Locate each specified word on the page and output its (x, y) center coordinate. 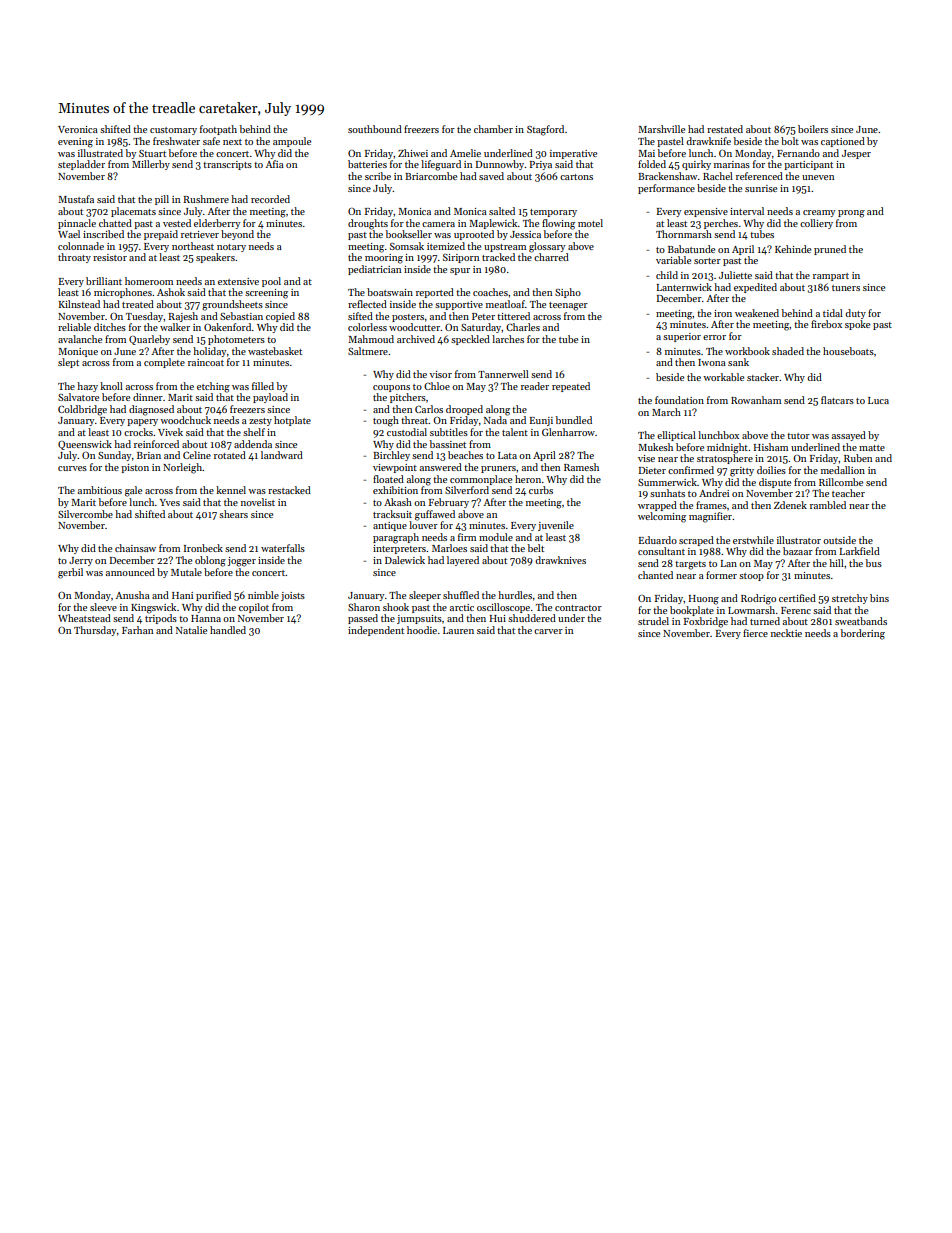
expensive (706, 212)
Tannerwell (503, 374)
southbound (375, 129)
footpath (218, 130)
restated (725, 129)
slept (68, 363)
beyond (237, 235)
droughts (368, 224)
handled (228, 630)
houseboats (848, 351)
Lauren (458, 630)
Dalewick (405, 560)
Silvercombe (85, 514)
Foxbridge (706, 622)
